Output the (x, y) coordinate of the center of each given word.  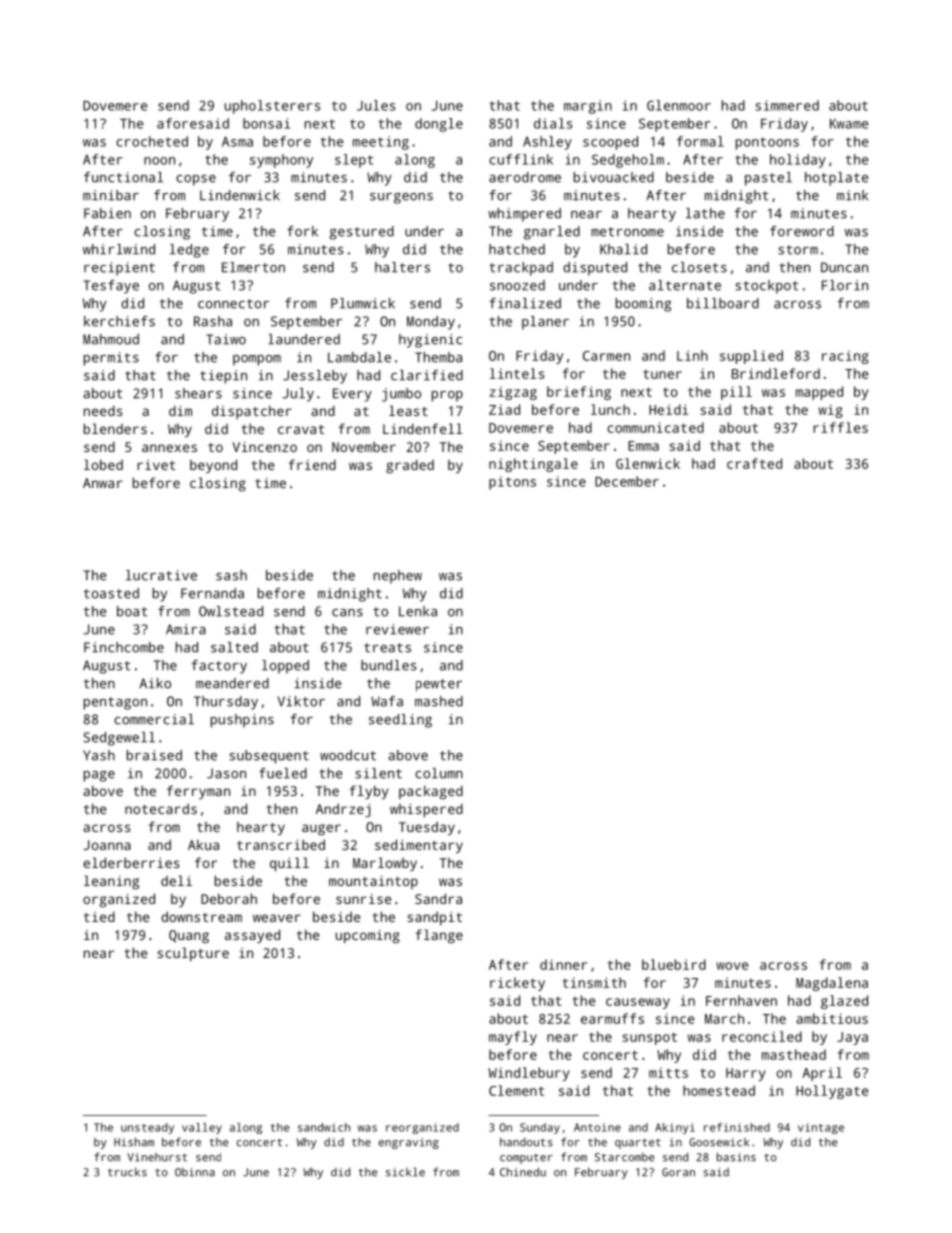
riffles (840, 427)
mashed (439, 701)
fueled (283, 773)
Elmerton (253, 267)
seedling (400, 721)
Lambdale (359, 357)
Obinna (195, 1172)
